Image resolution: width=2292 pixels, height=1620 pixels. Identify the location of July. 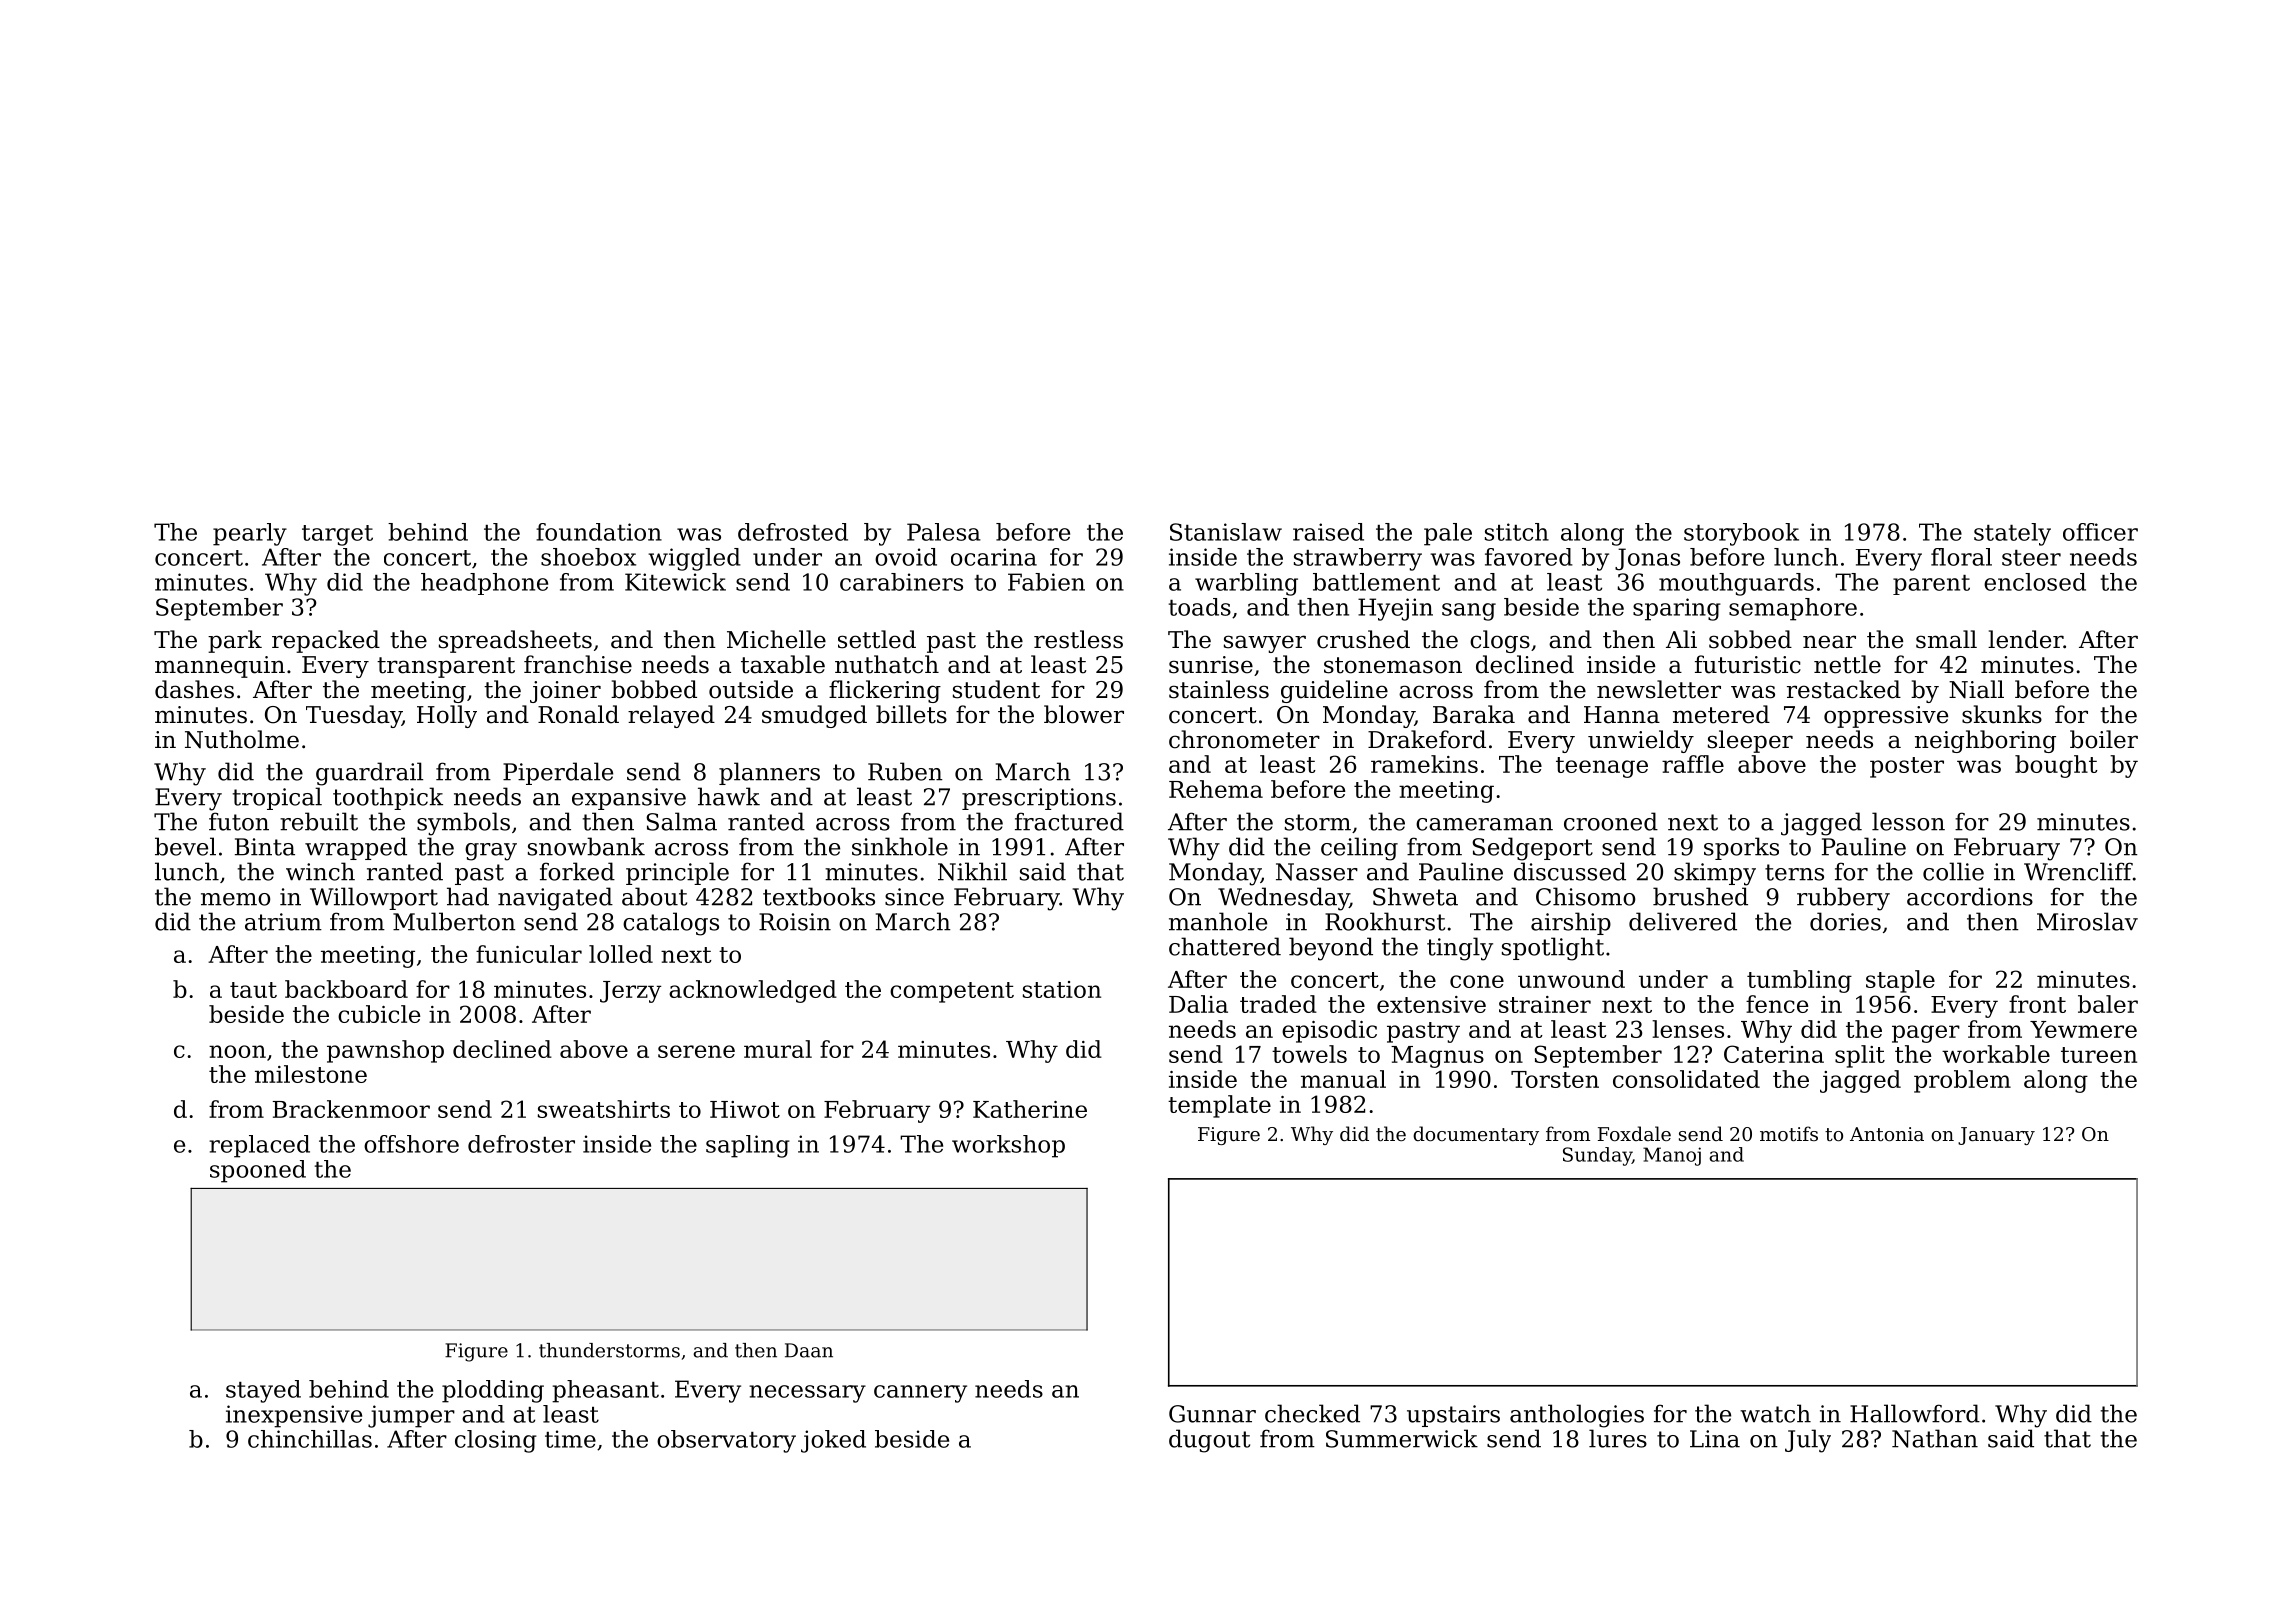
(1808, 1441).
